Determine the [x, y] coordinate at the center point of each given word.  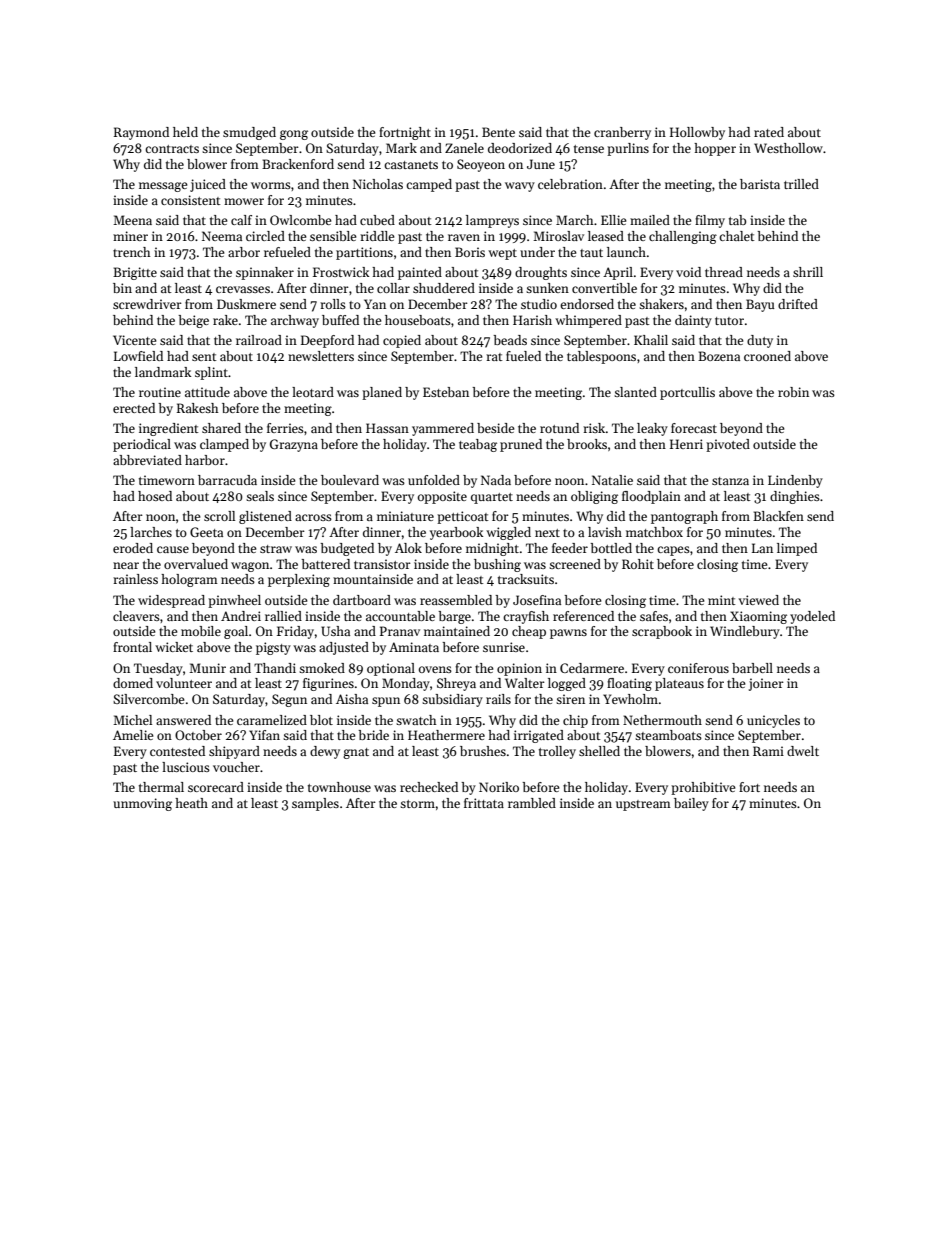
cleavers [136, 616]
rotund [559, 428]
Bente [498, 132]
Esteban [446, 392]
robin [793, 392]
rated [769, 132]
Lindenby [795, 481]
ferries [285, 428]
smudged [249, 133]
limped [797, 549]
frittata [484, 803]
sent [204, 357]
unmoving [142, 804]
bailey [691, 804]
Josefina [537, 600]
